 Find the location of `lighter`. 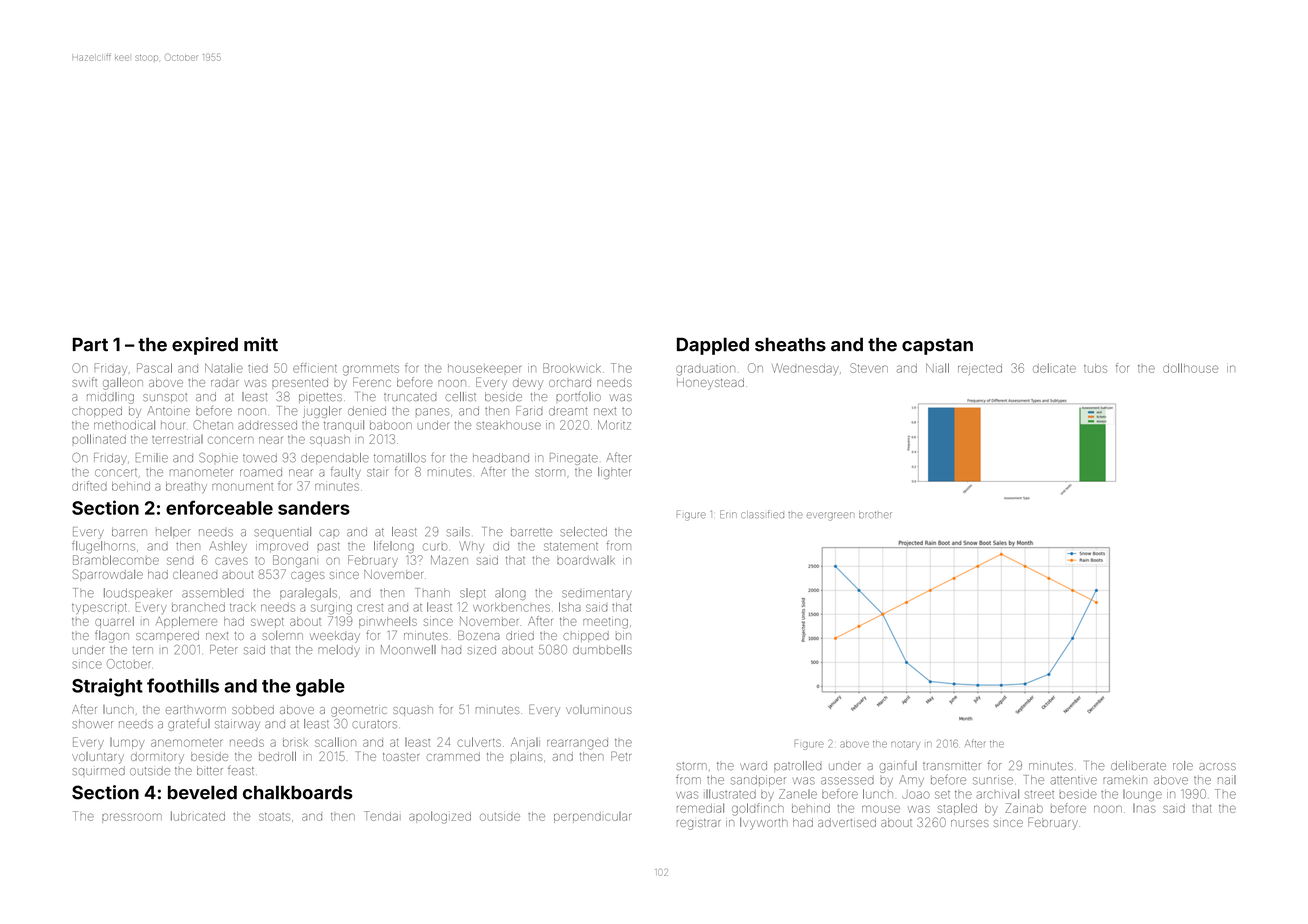

lighter is located at coordinates (615, 473).
